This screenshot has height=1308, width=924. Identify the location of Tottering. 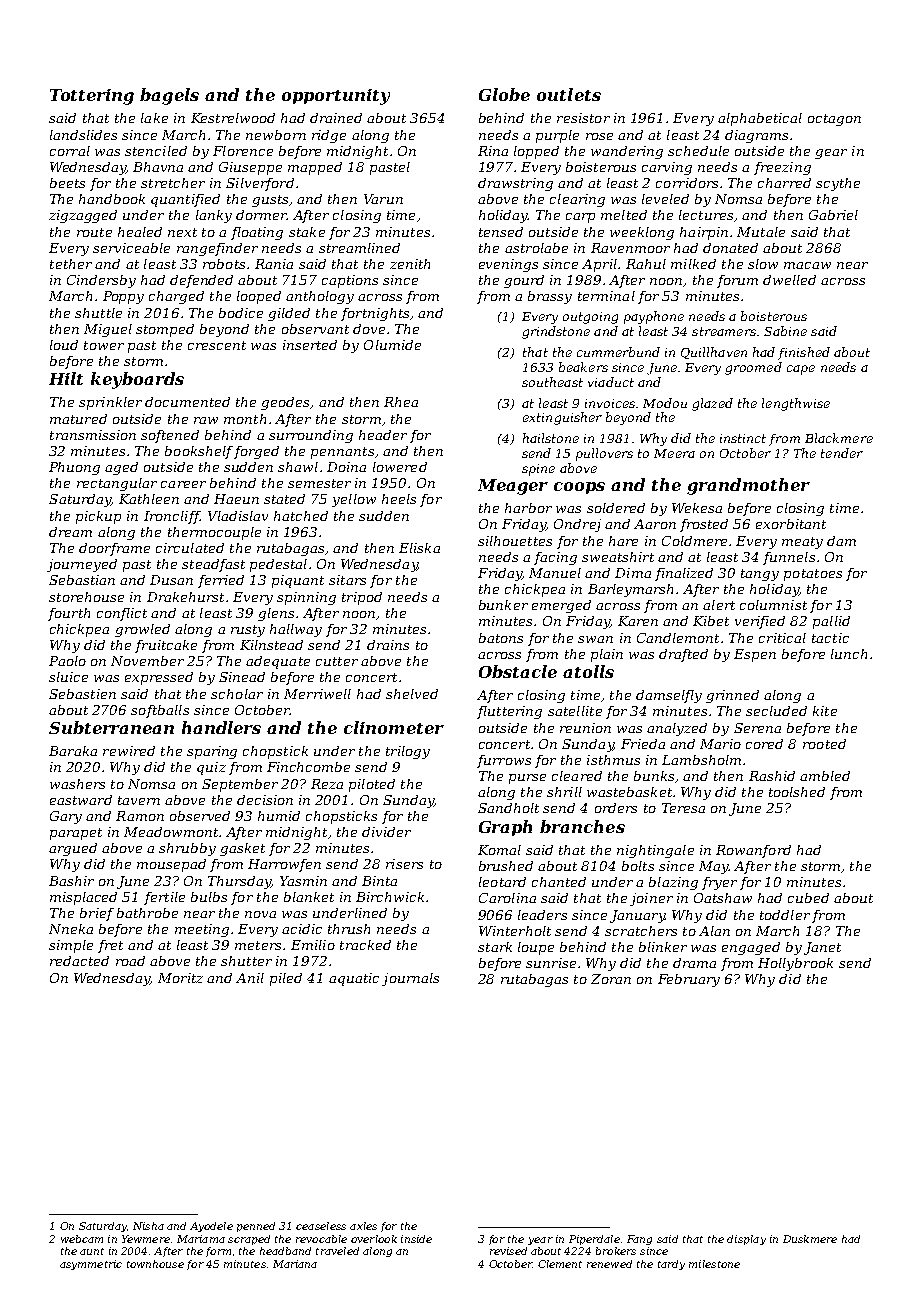
(92, 97).
